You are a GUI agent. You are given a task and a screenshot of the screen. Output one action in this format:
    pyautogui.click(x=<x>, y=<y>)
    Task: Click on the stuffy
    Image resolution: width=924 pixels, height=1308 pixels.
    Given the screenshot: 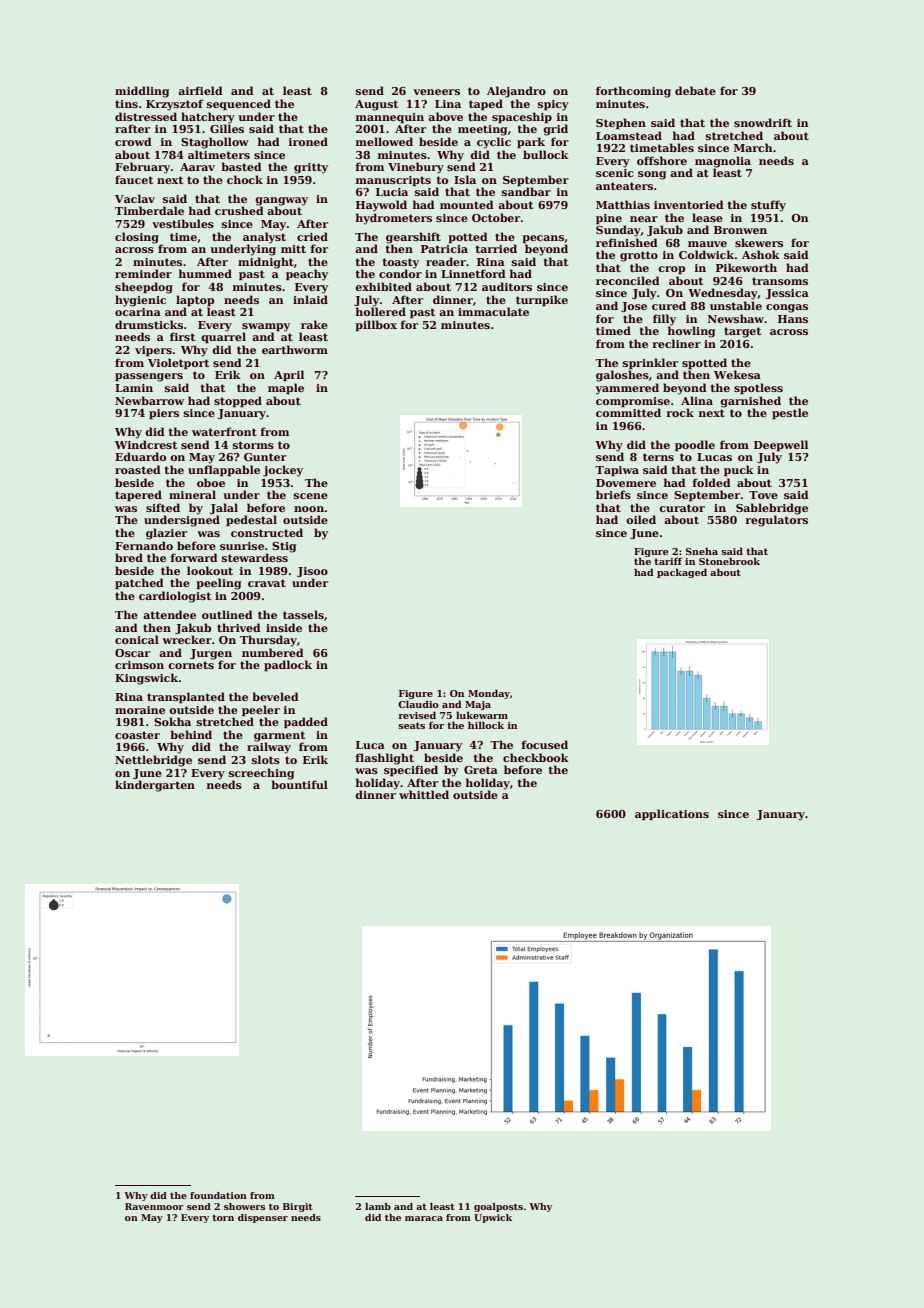 What is the action you would take?
    pyautogui.click(x=768, y=206)
